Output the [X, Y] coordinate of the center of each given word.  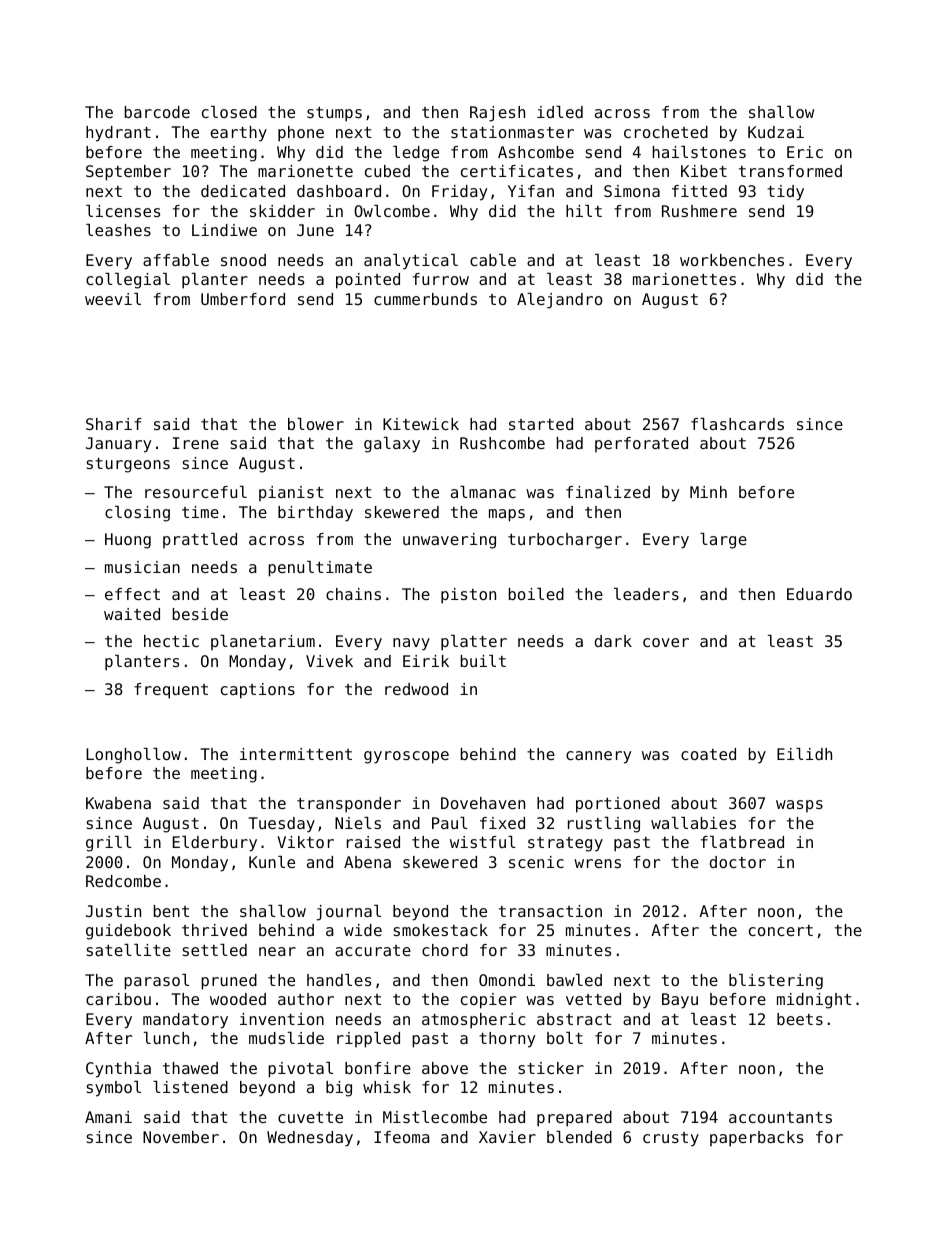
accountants [780, 1117]
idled [560, 112]
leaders [646, 594]
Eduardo [819, 594]
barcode [157, 112]
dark [613, 641]
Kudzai [776, 132]
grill [109, 844]
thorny [507, 1040]
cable [493, 260]
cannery [599, 757]
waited [132, 614]
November [181, 1137]
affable [176, 260]
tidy [785, 193]
